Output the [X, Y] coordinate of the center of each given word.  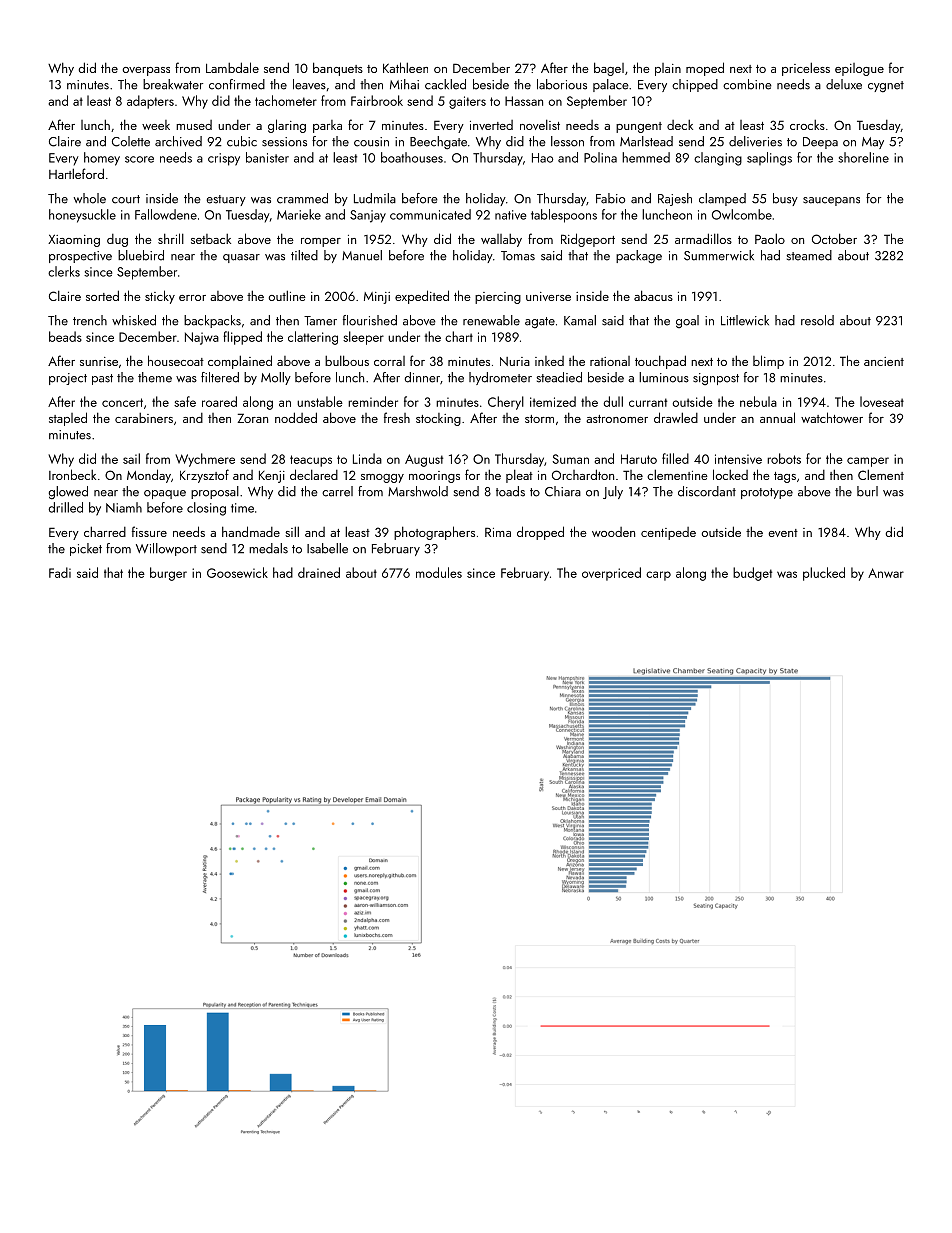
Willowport [166, 549]
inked [549, 361]
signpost [716, 379]
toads [510, 491]
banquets [338, 69]
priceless [806, 69]
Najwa [202, 338]
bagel [609, 69]
